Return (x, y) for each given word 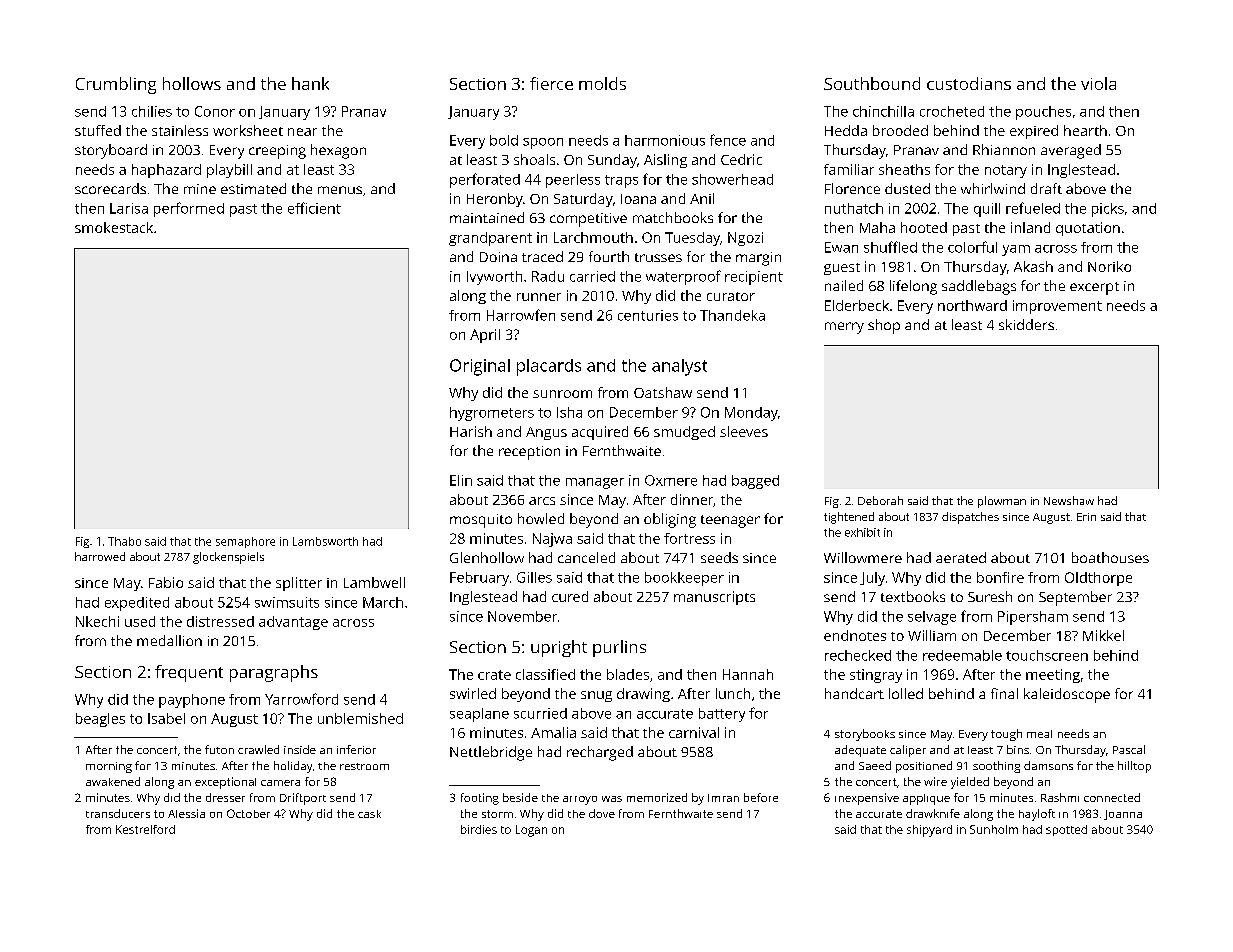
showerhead (732, 179)
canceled (586, 557)
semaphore (245, 542)
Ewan (841, 247)
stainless (180, 130)
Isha (569, 412)
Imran (723, 798)
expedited (137, 604)
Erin (1086, 517)
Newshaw (1069, 500)
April (485, 336)
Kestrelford (145, 829)
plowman (1002, 502)
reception (529, 453)
